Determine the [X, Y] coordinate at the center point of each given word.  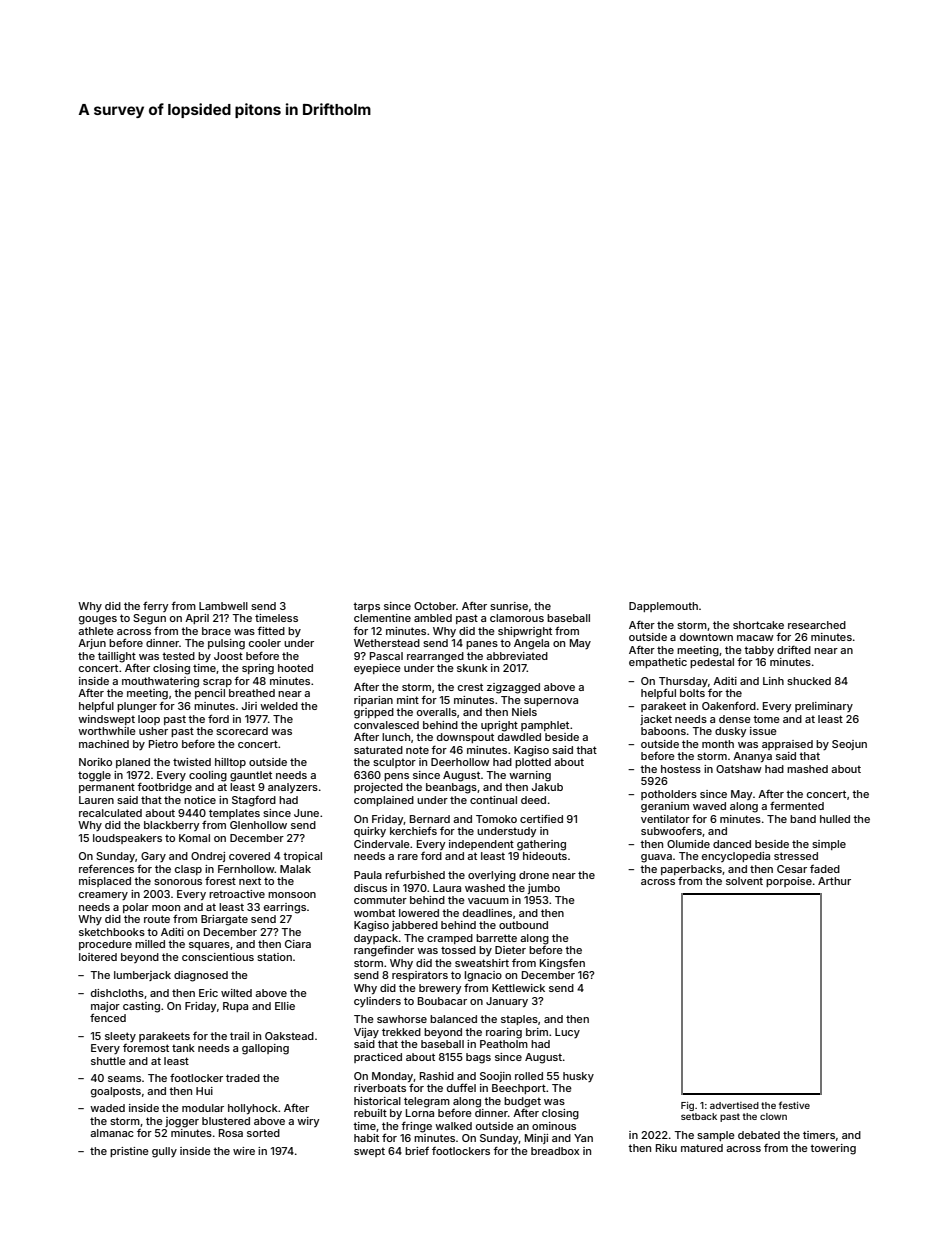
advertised [734, 1105]
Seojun [849, 745]
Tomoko [496, 819]
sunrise [509, 606]
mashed [807, 769]
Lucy [567, 1033]
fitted [271, 630]
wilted [236, 993]
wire [244, 1151]
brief [417, 1151]
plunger [137, 707]
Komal [194, 838]
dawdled [519, 737]
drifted [794, 649]
